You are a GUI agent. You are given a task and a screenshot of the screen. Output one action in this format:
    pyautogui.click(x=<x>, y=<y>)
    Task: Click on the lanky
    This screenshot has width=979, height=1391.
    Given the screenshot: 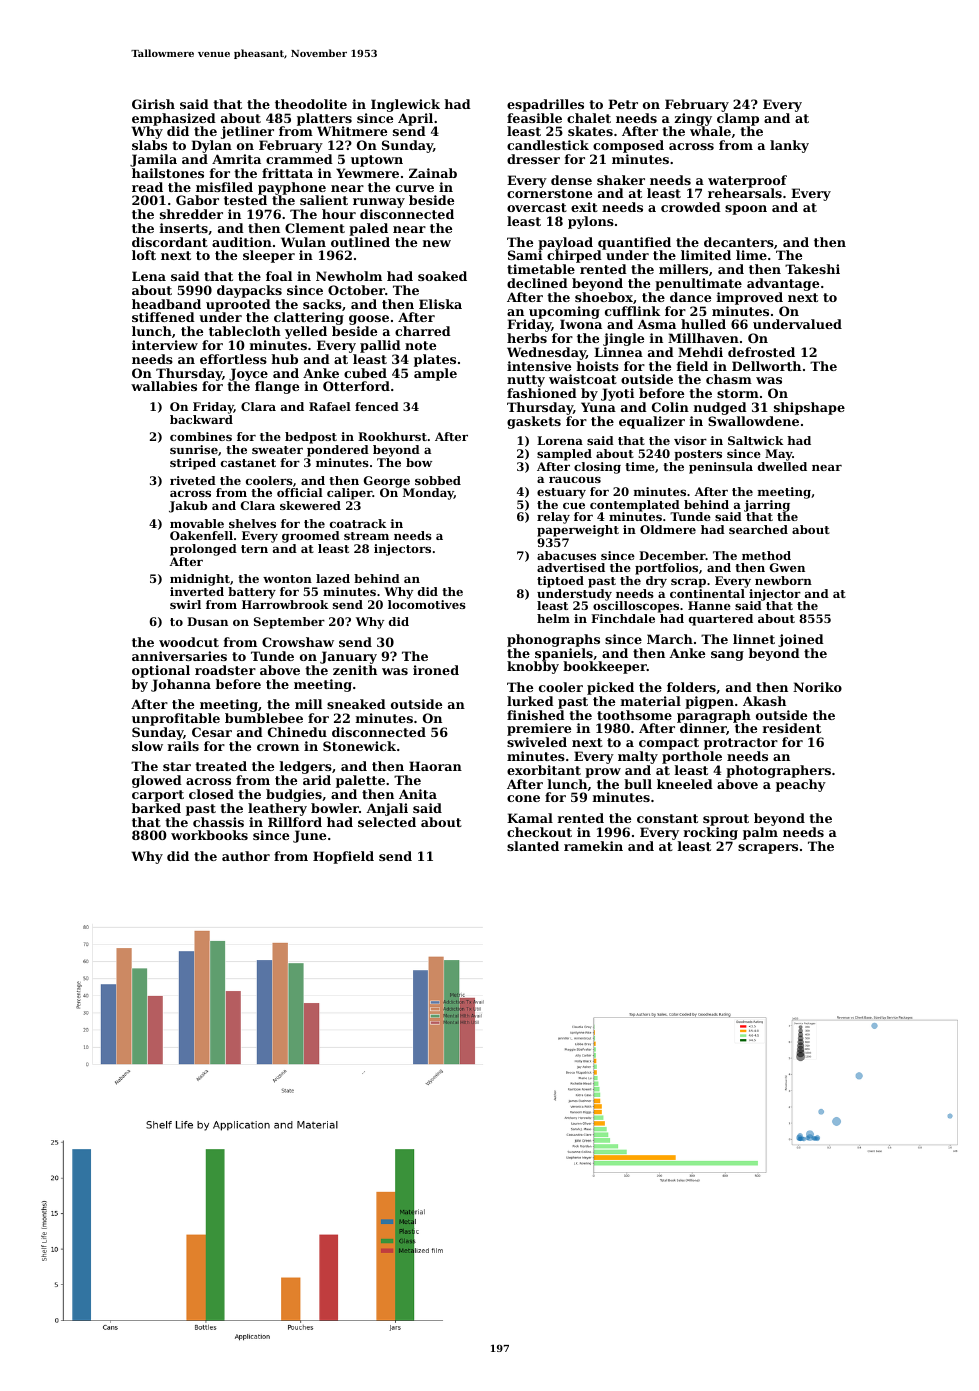 What is the action you would take?
    pyautogui.click(x=789, y=146)
